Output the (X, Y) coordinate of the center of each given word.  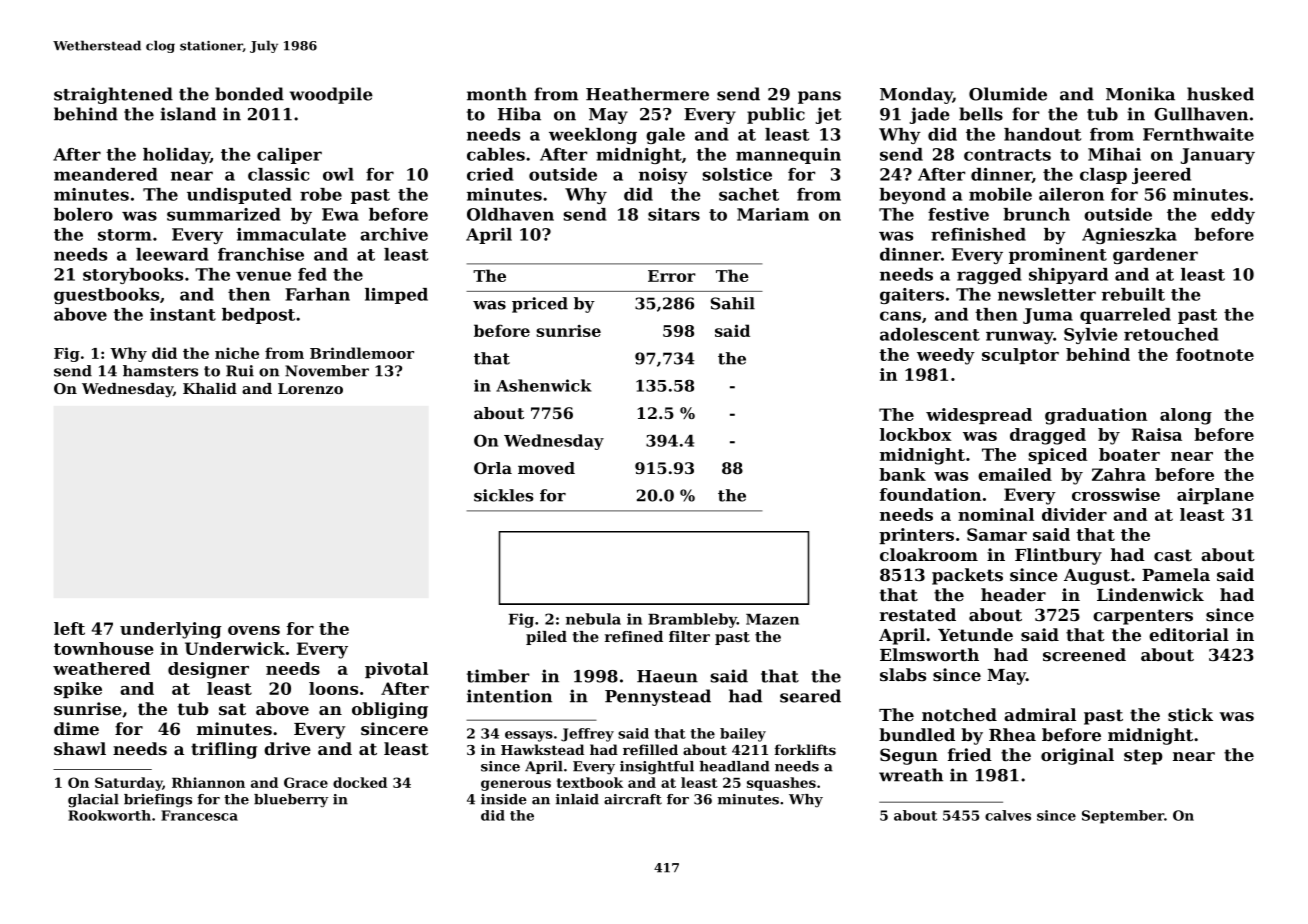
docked (360, 782)
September (1123, 817)
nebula (593, 619)
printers (916, 536)
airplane (1215, 496)
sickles (504, 495)
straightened (113, 95)
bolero (83, 214)
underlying (171, 630)
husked (1220, 94)
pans (819, 97)
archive (394, 234)
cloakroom (929, 554)
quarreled (1125, 316)
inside (504, 799)
